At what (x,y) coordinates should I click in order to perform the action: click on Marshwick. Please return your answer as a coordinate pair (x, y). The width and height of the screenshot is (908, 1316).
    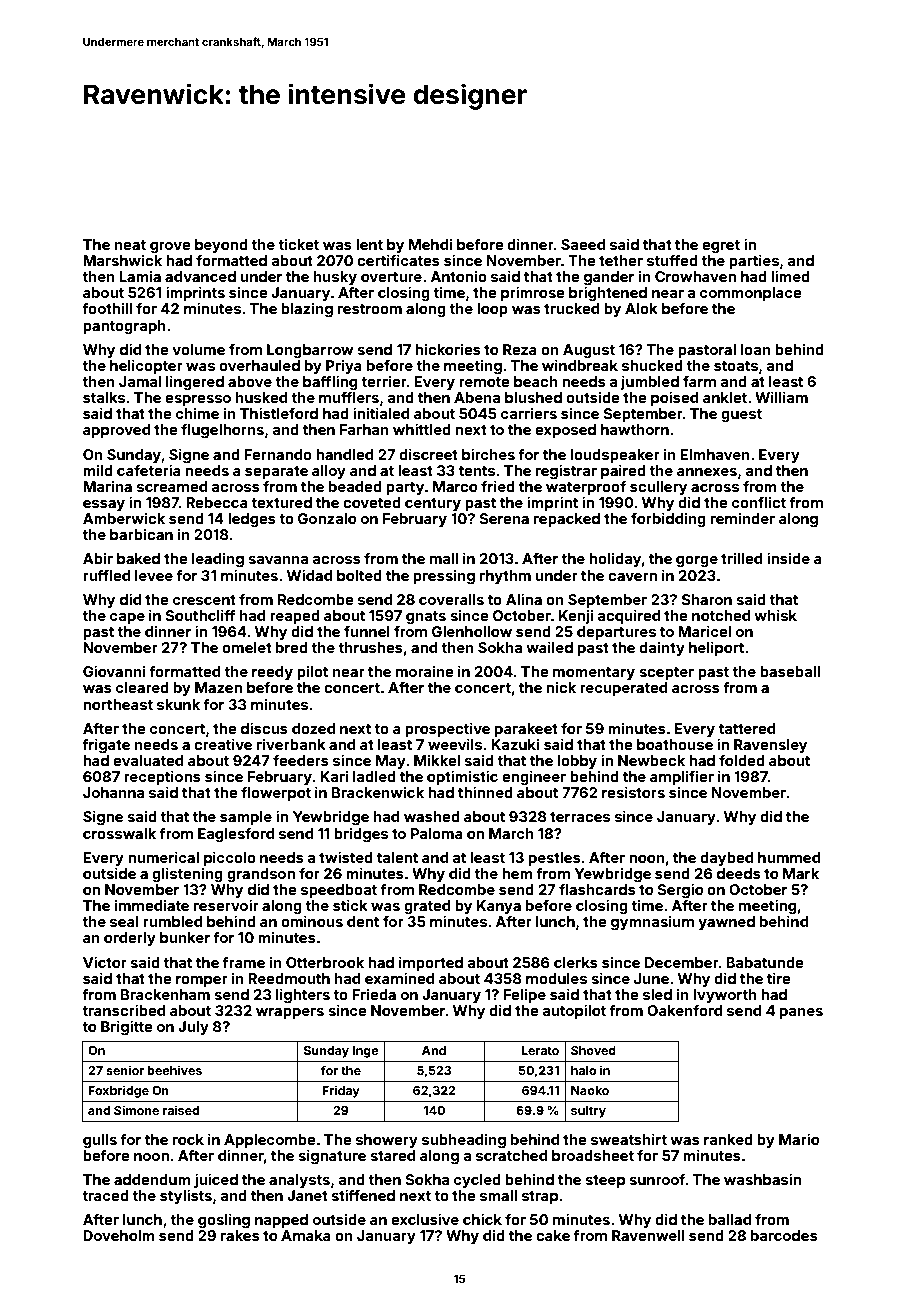
    Looking at the image, I should click on (122, 260).
